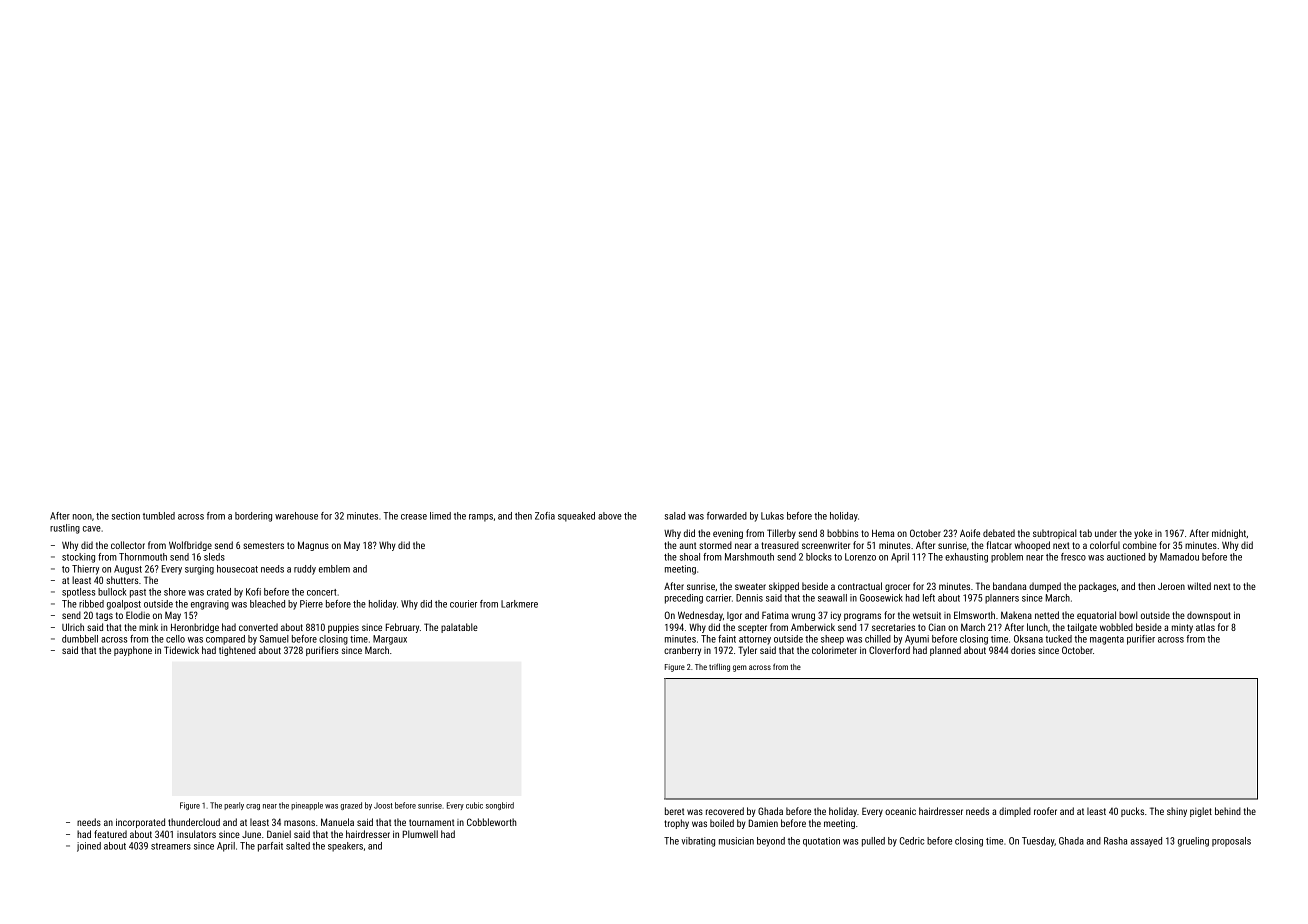 The width and height of the screenshot is (1308, 924). I want to click on planned, so click(945, 651).
